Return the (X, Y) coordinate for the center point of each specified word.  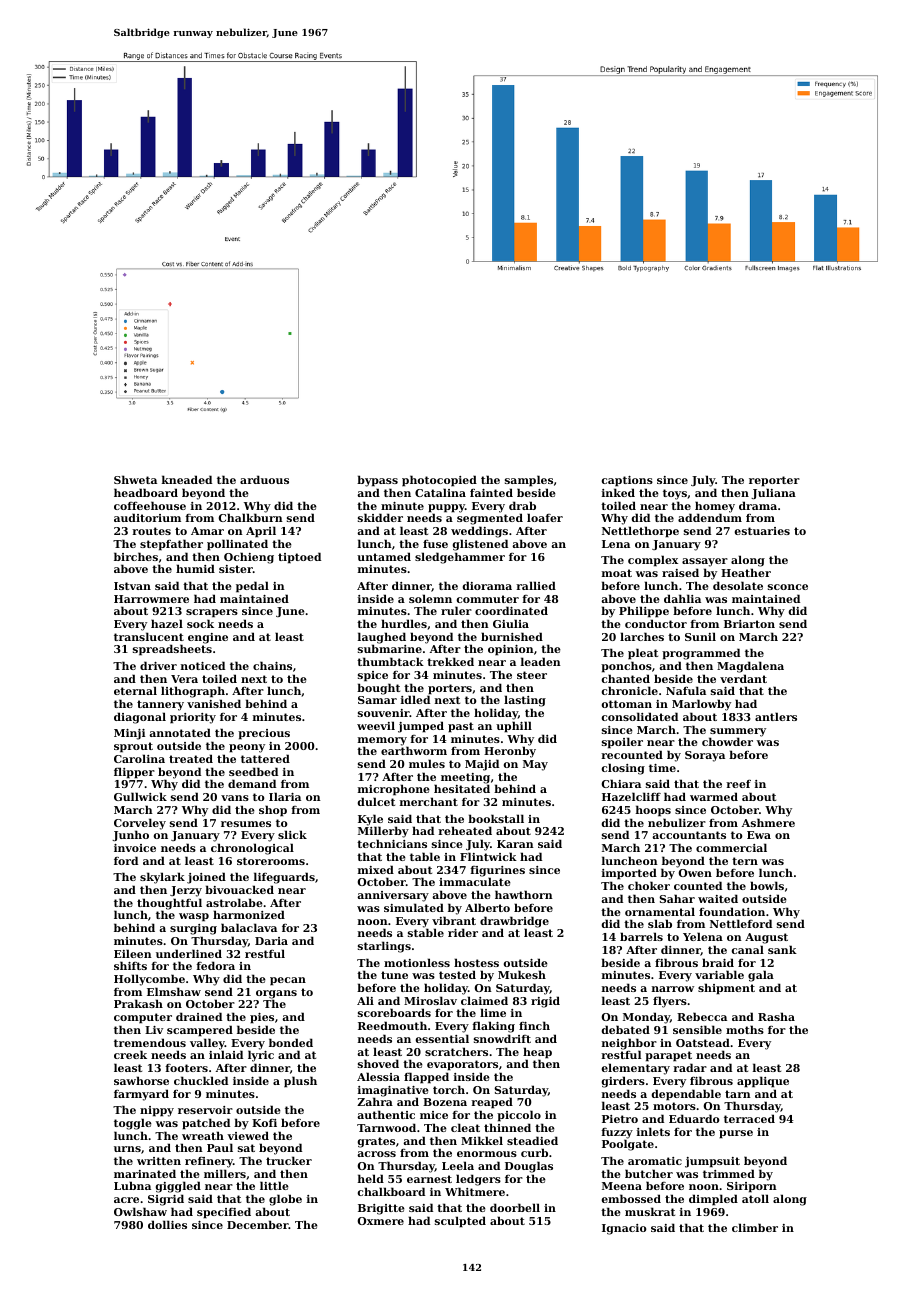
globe (285, 1200)
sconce (788, 587)
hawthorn (524, 894)
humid (195, 568)
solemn (430, 598)
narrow (673, 989)
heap (537, 1053)
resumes (246, 824)
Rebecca (702, 1016)
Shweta (135, 479)
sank (782, 949)
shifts (130, 965)
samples (529, 481)
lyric (261, 1056)
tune (394, 975)
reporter (774, 481)
